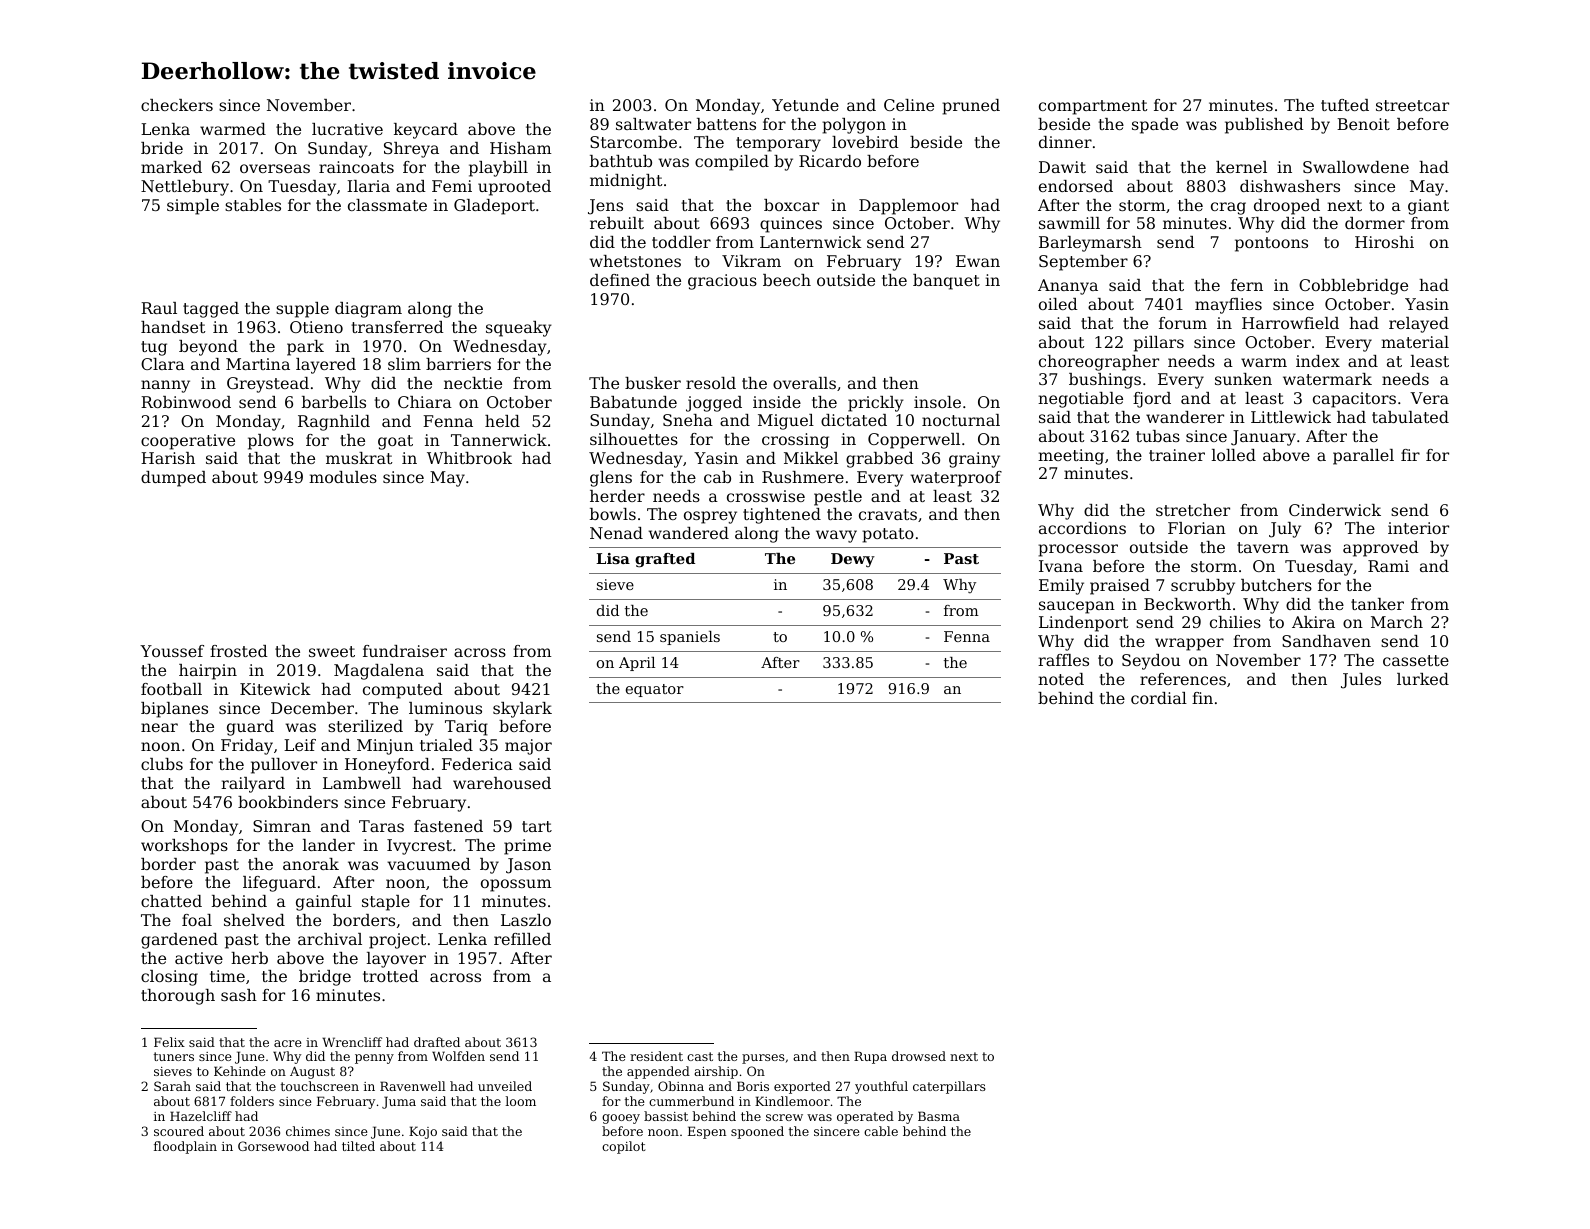 This image has width=1590, height=1229. What do you see at coordinates (805, 105) in the image?
I see `Yetunde` at bounding box center [805, 105].
